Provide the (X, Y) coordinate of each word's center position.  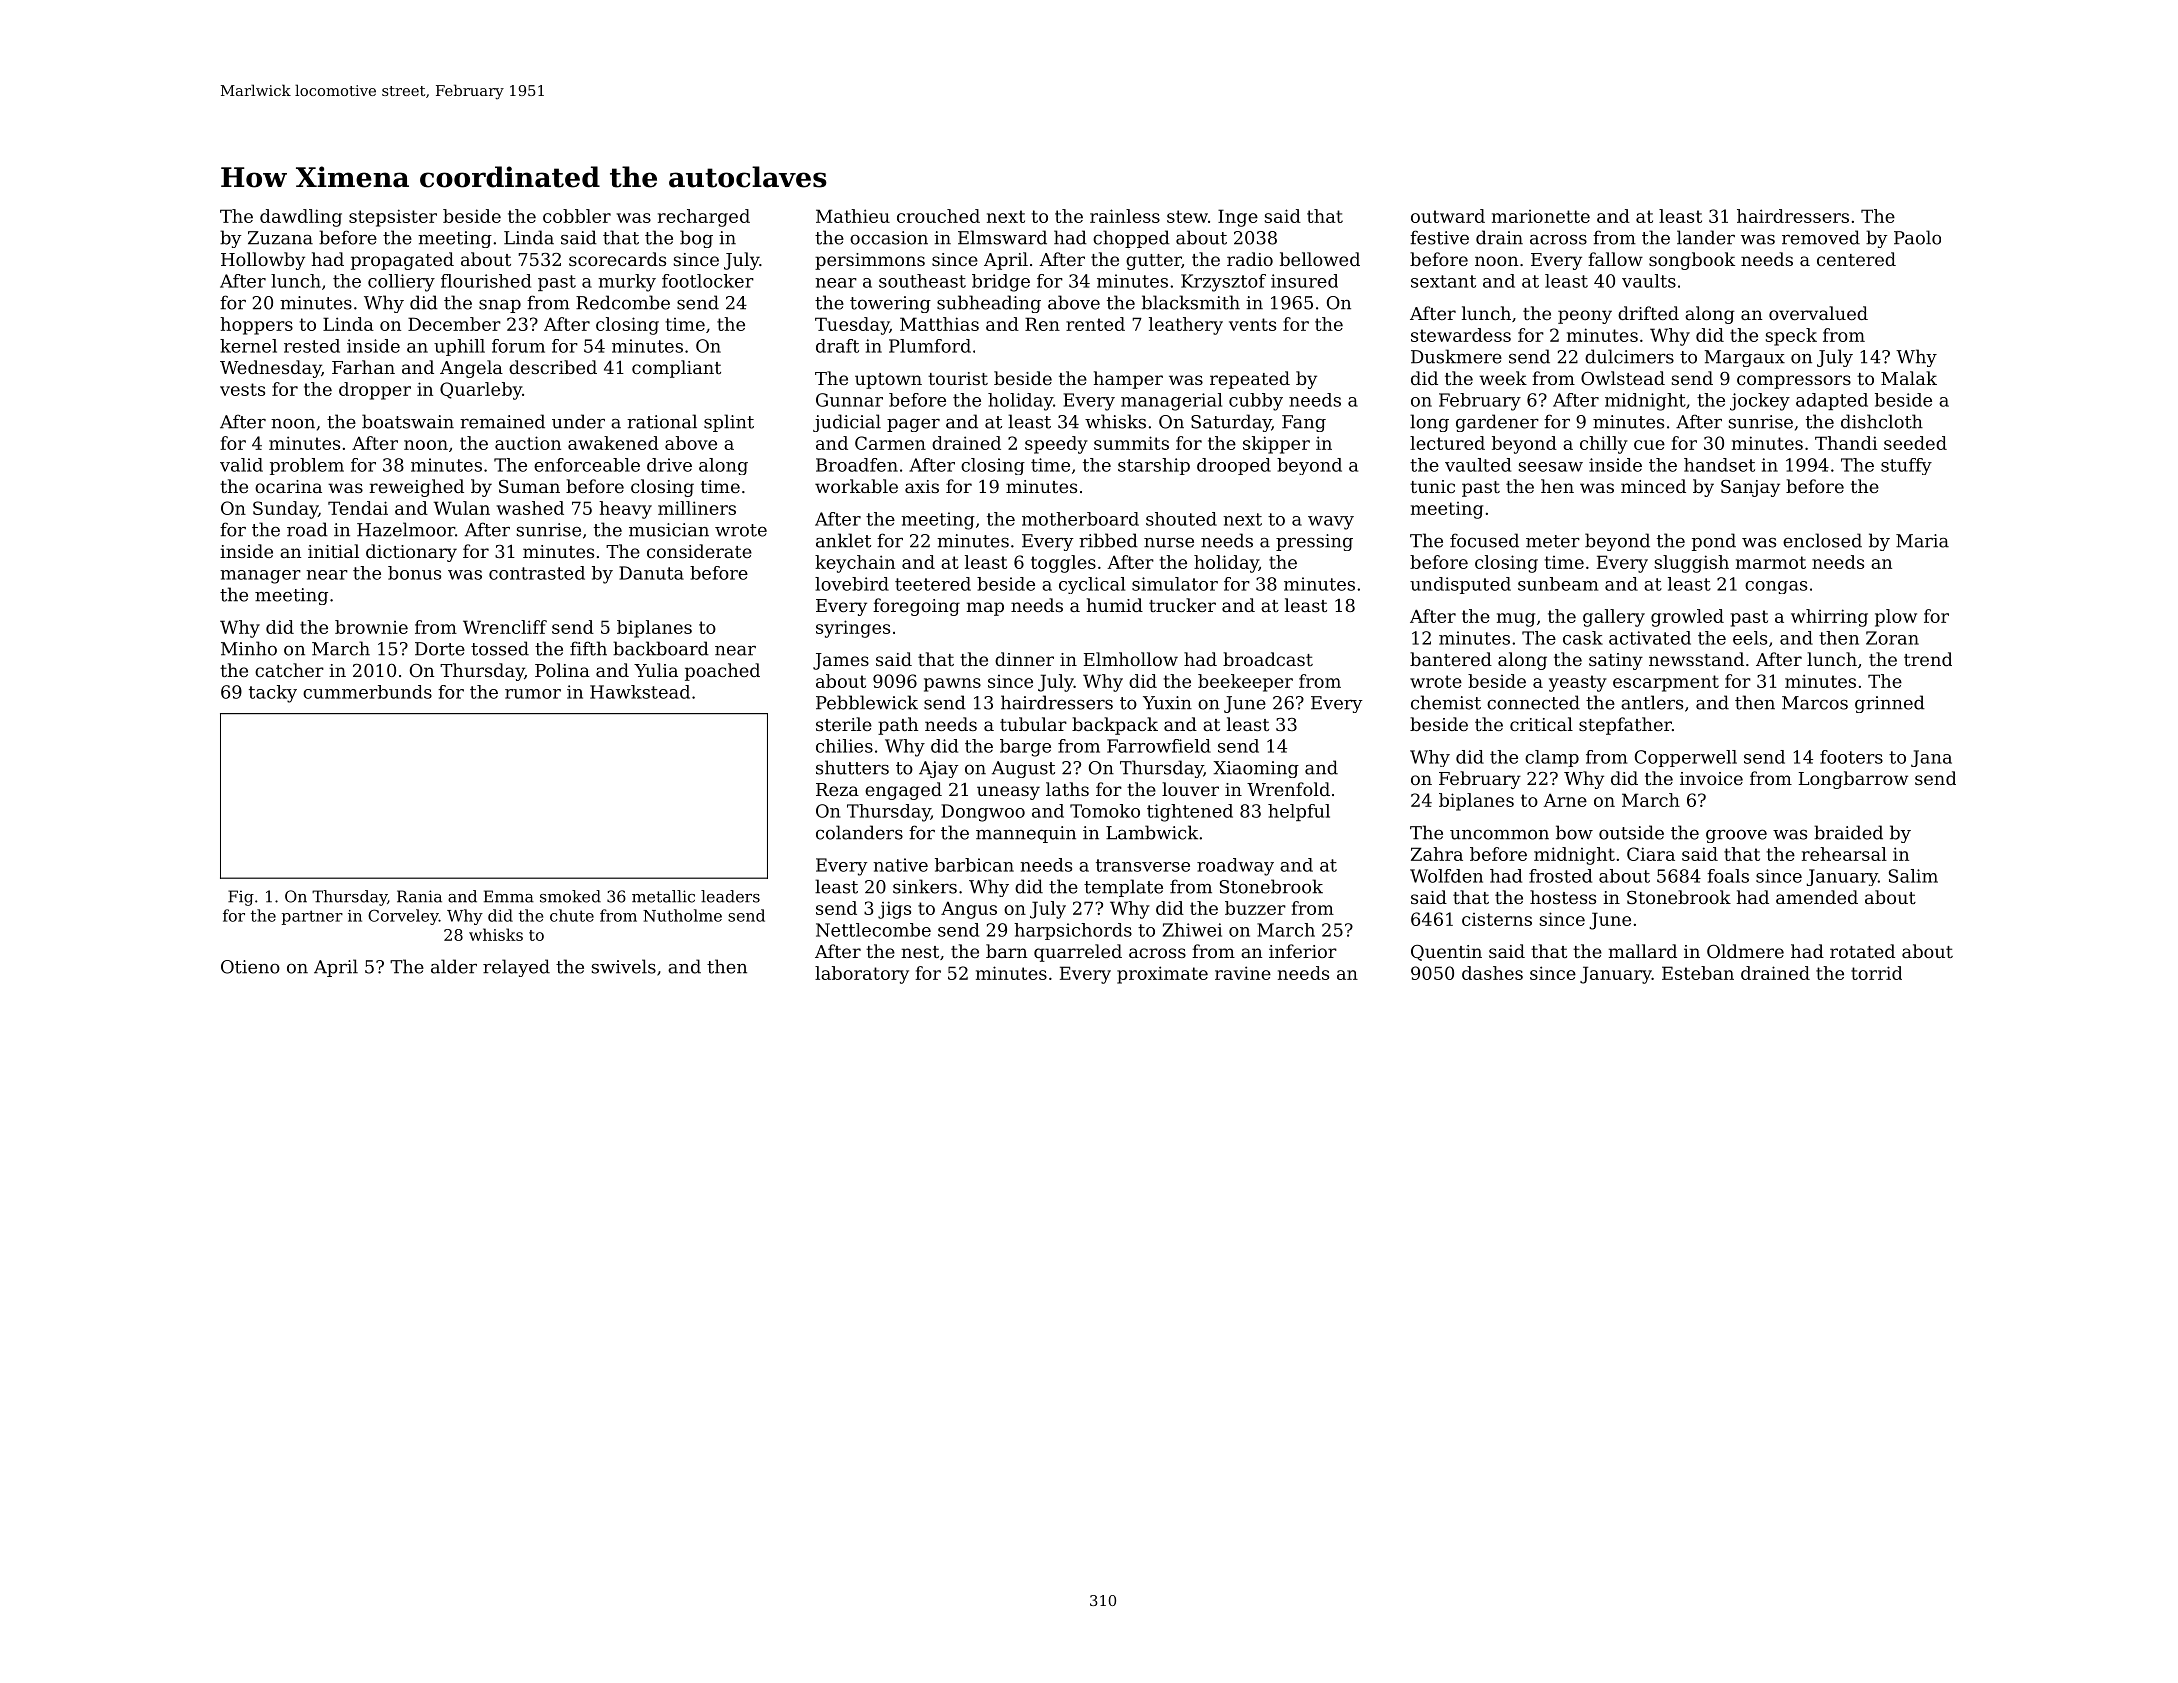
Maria (1922, 541)
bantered (1451, 659)
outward (1448, 216)
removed (1821, 237)
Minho (249, 648)
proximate (1162, 975)
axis (922, 486)
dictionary (411, 553)
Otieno (250, 967)
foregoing (916, 607)
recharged (704, 218)
